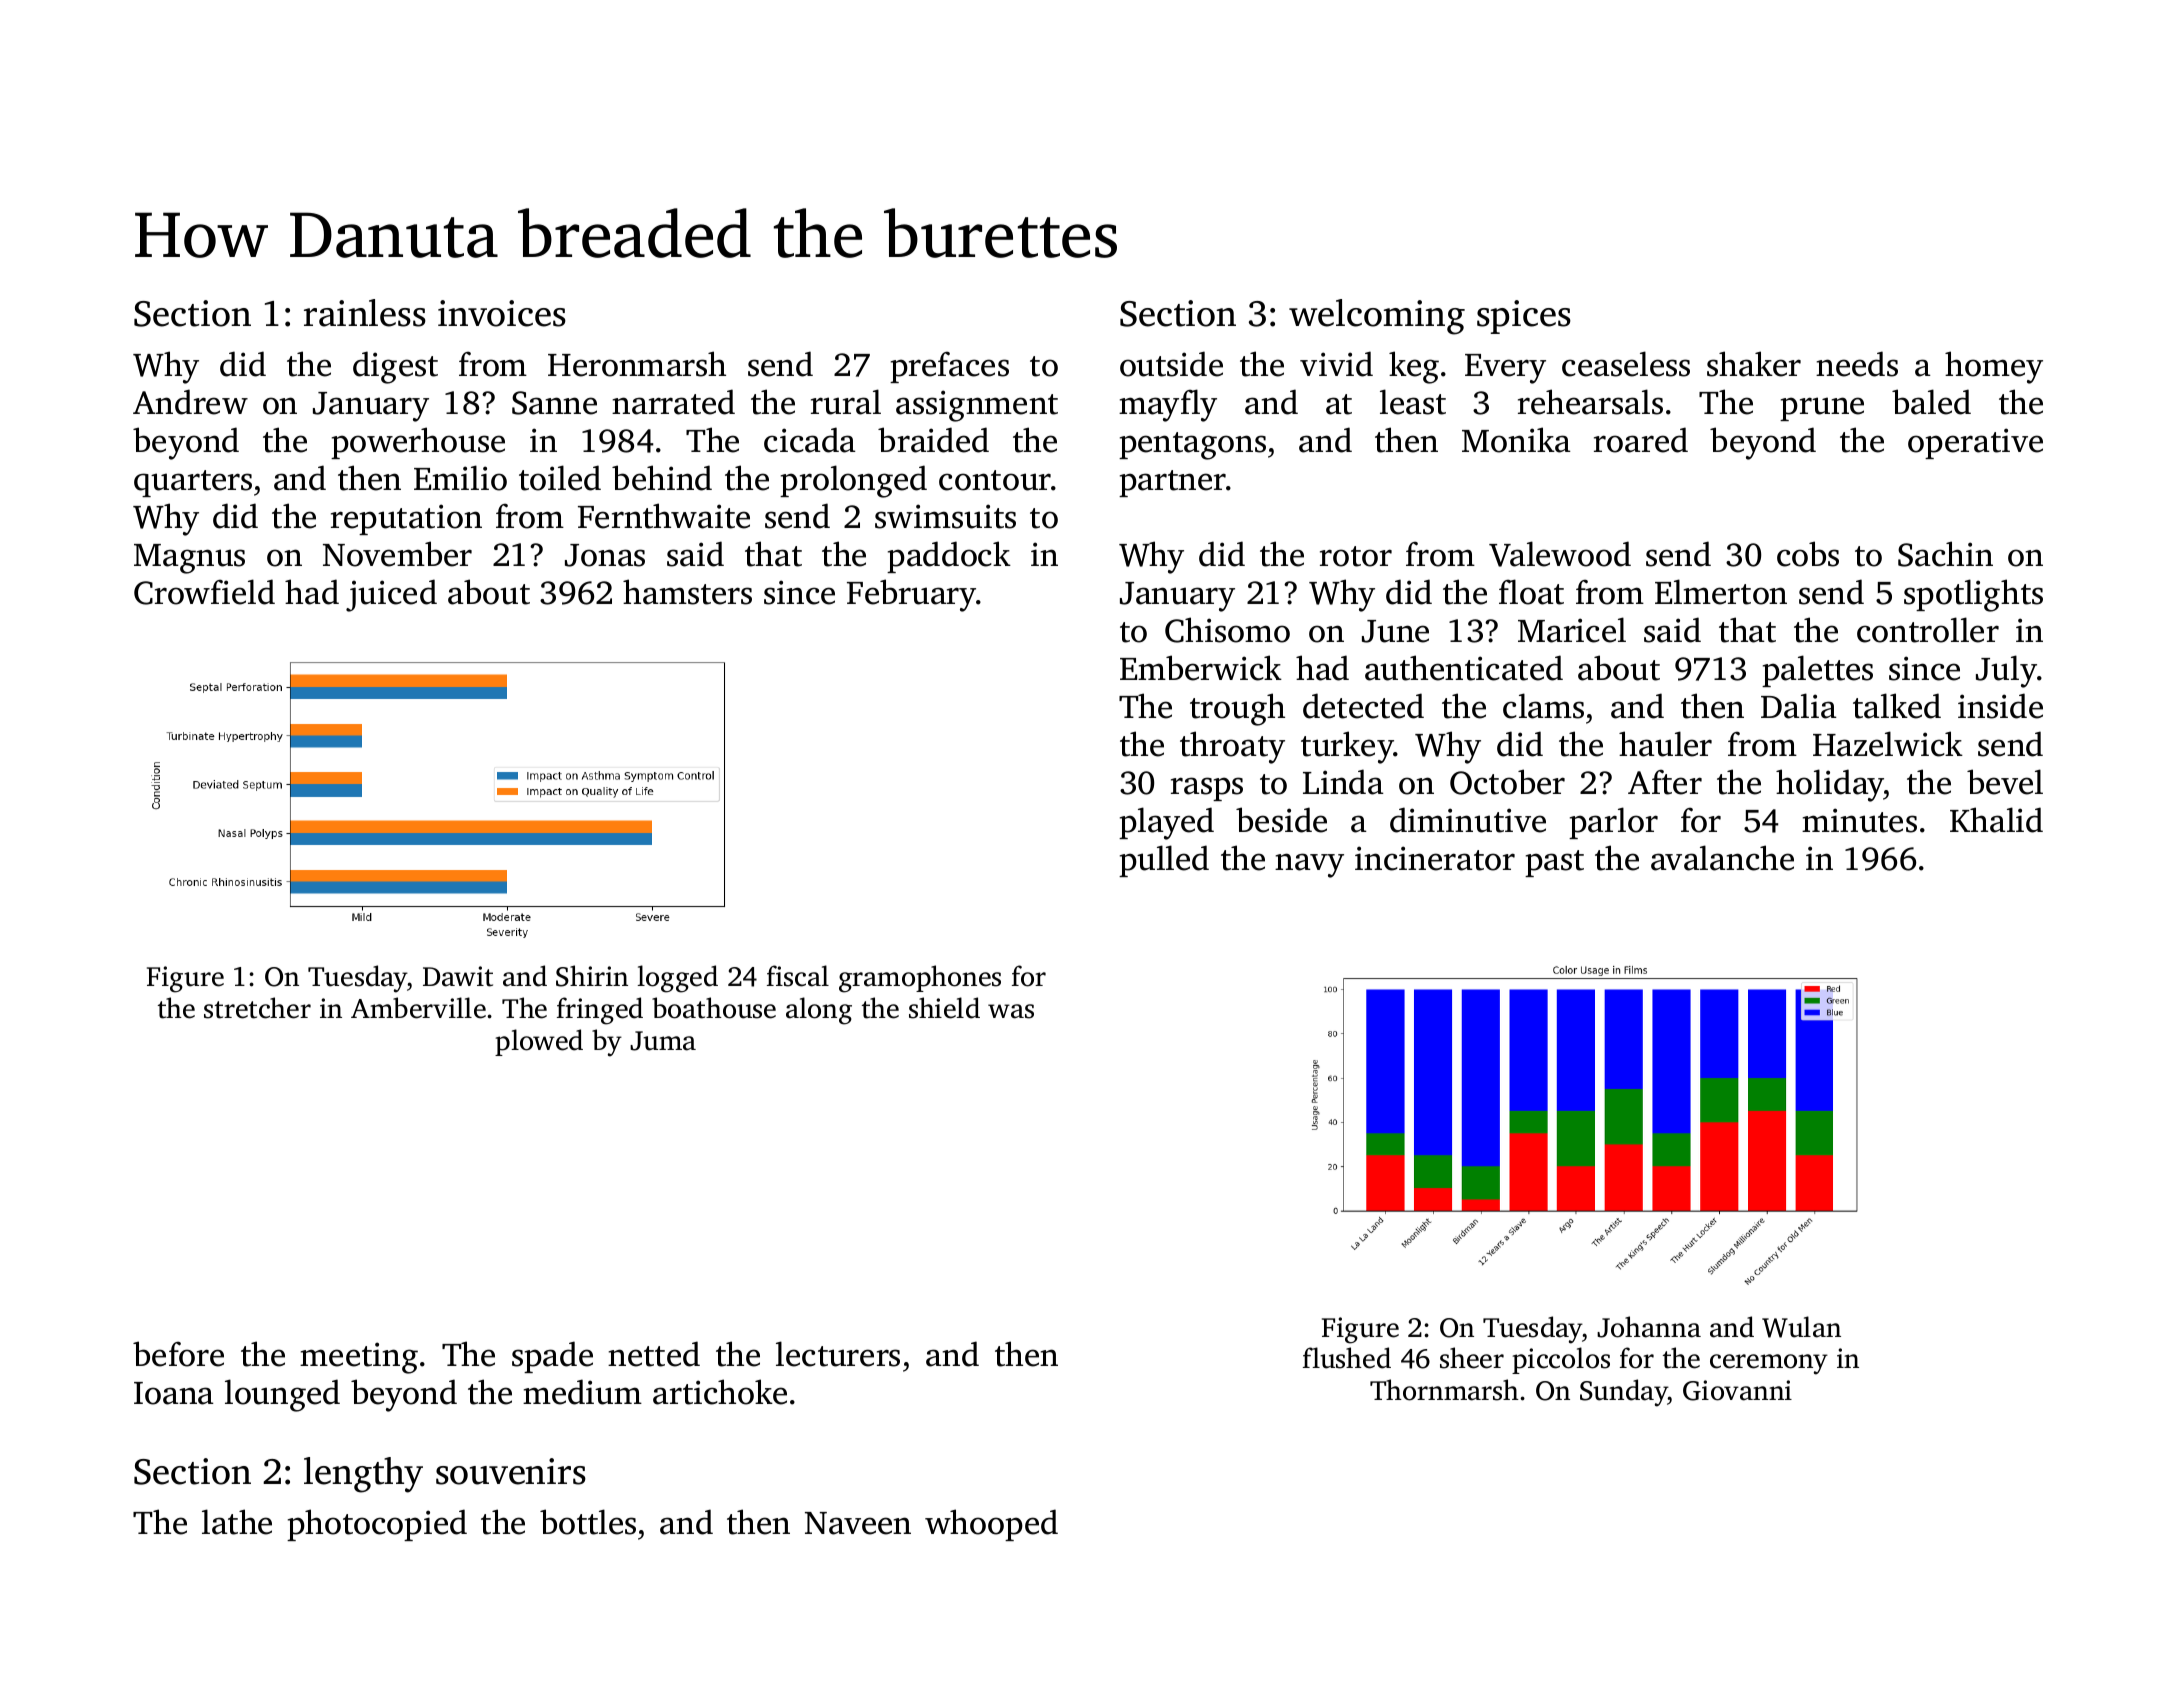 Image resolution: width=2178 pixels, height=1683 pixels. Describe the element at coordinates (237, 1522) in the screenshot. I see `lathe` at that location.
